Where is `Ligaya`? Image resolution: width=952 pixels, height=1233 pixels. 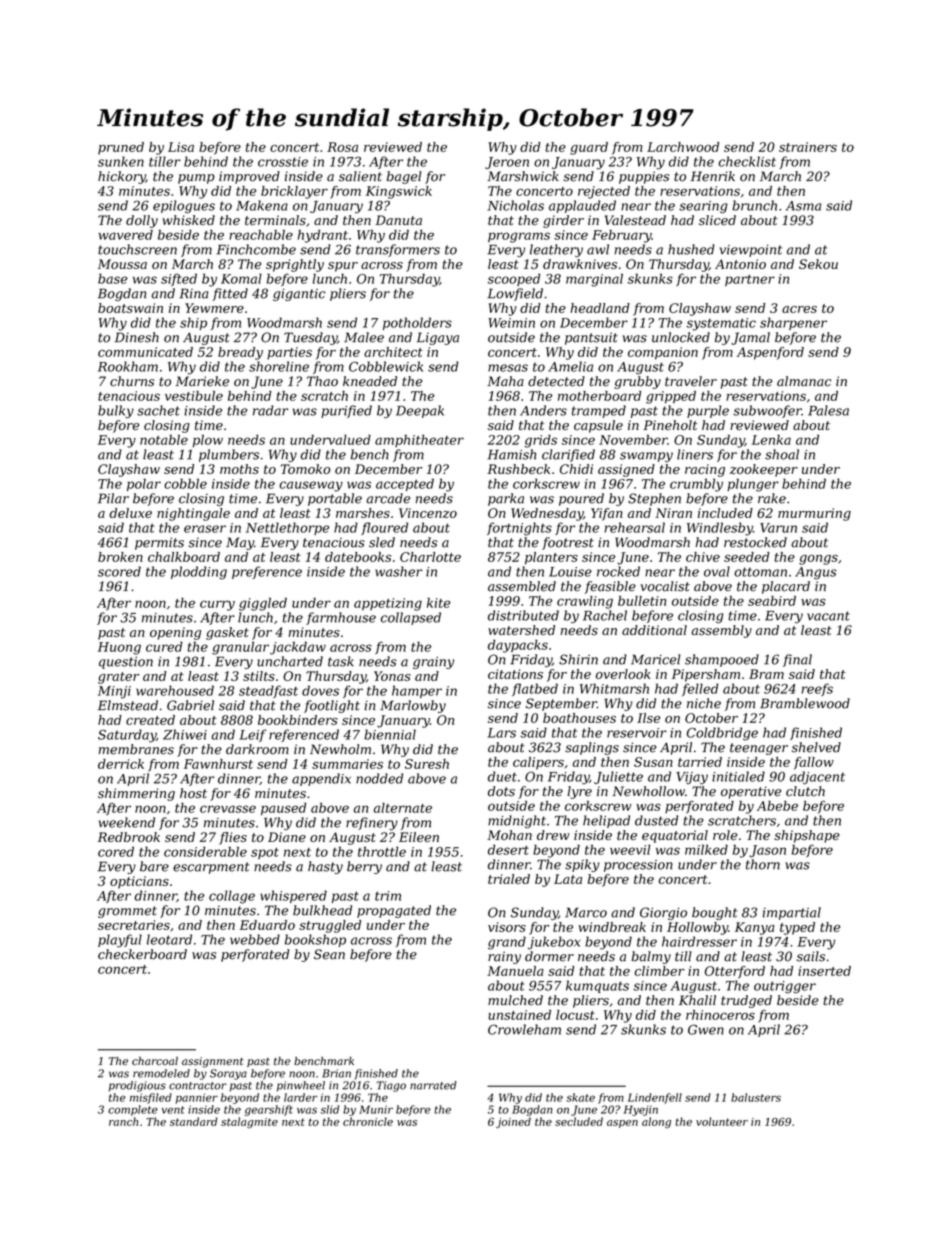
Ligaya is located at coordinates (438, 338).
